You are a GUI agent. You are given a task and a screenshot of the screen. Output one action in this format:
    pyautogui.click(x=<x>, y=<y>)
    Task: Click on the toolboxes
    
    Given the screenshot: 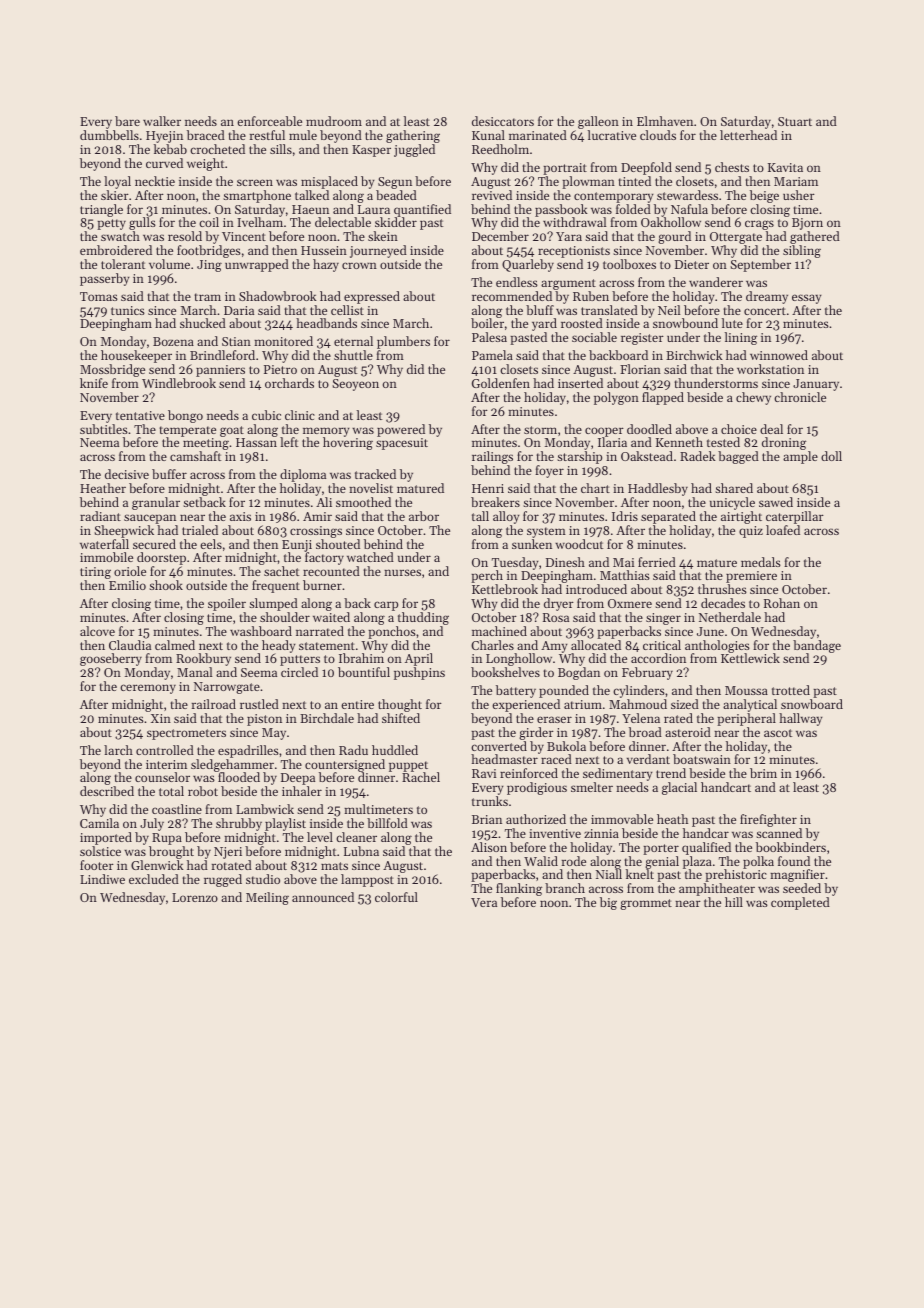 What is the action you would take?
    pyautogui.click(x=629, y=264)
